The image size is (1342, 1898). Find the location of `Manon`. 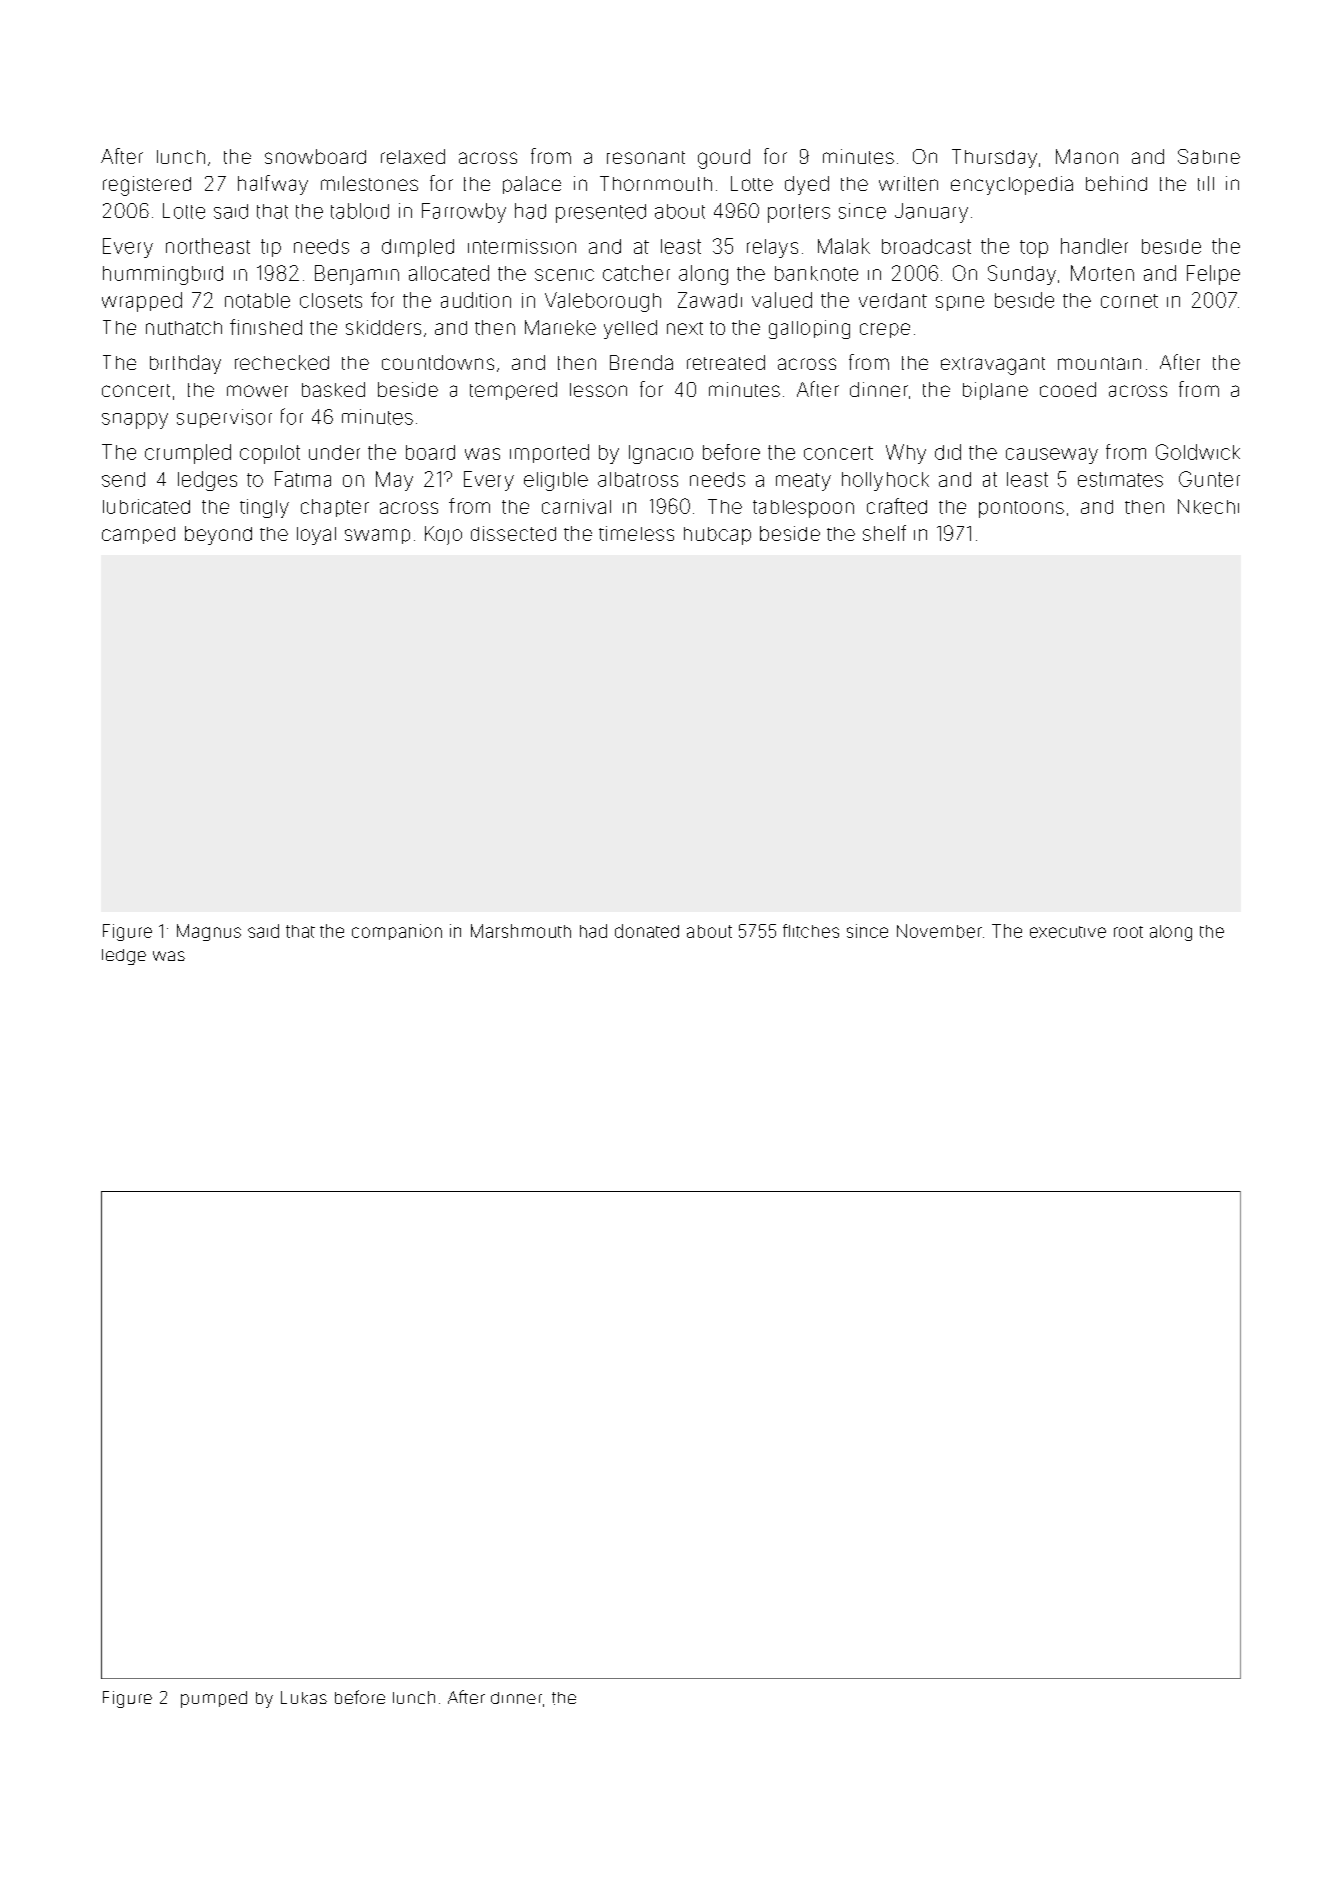

Manon is located at coordinates (1087, 156).
